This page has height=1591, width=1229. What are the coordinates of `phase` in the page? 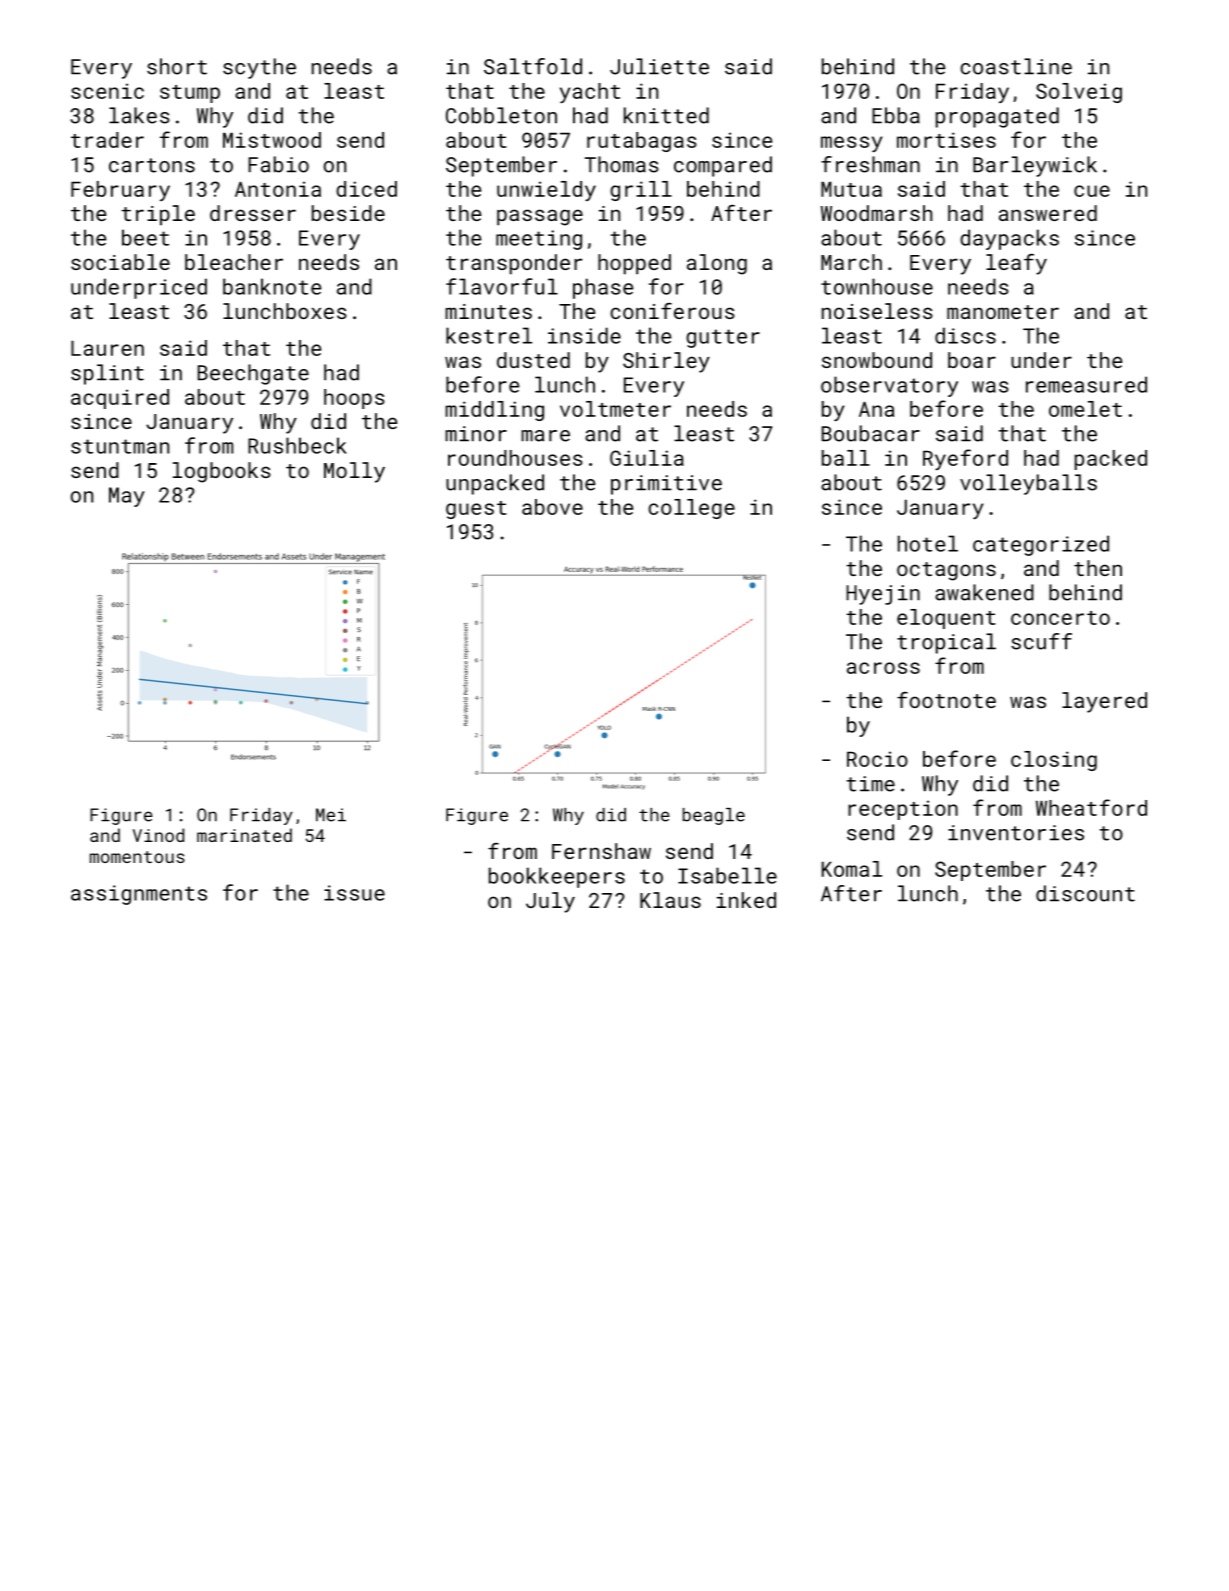 It's located at (603, 288).
